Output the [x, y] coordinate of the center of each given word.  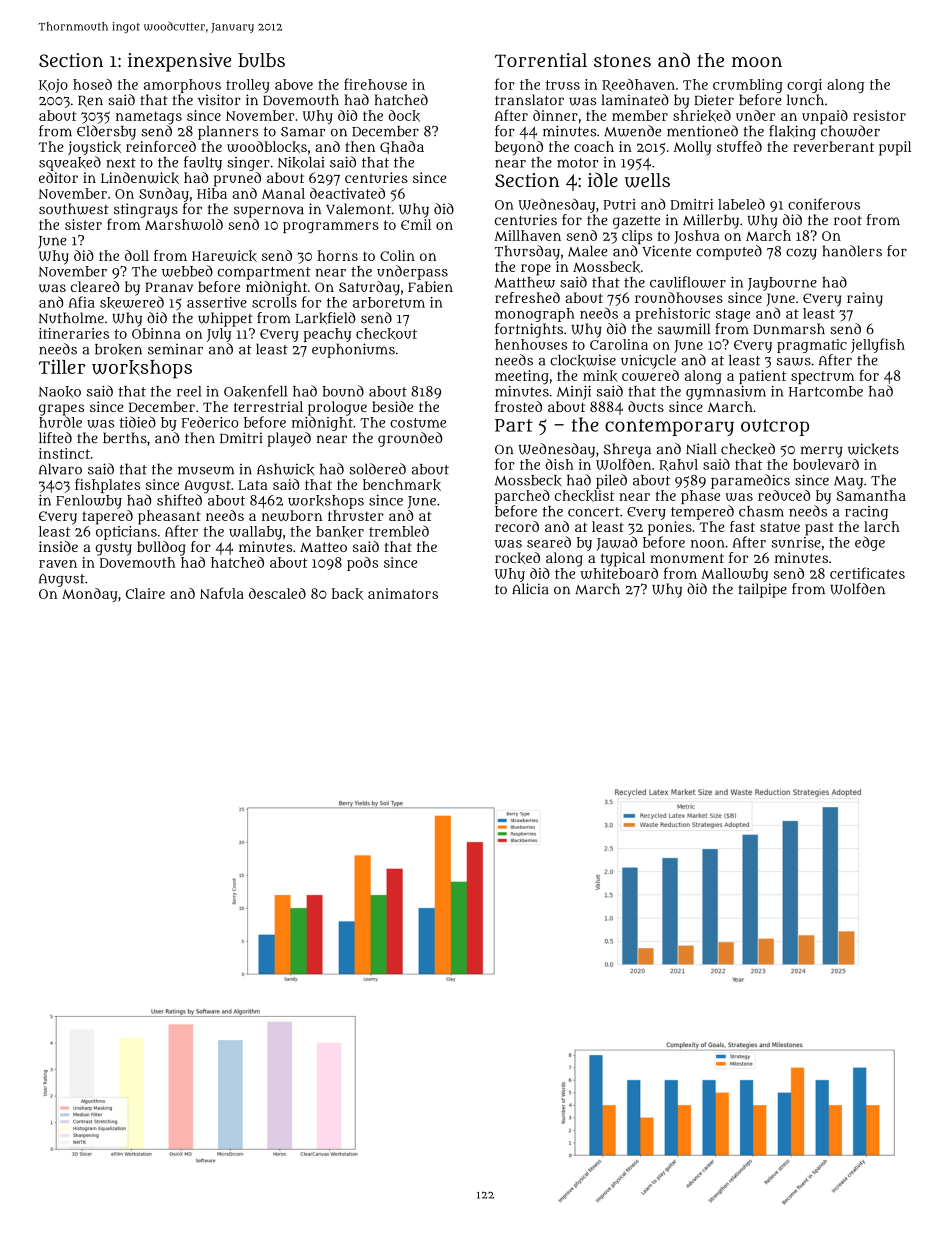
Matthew [525, 282]
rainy [865, 299]
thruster [356, 515]
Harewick [224, 256]
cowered [650, 375]
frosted [518, 406]
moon [757, 62]
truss [563, 85]
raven [58, 564]
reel [189, 391]
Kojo [53, 86]
